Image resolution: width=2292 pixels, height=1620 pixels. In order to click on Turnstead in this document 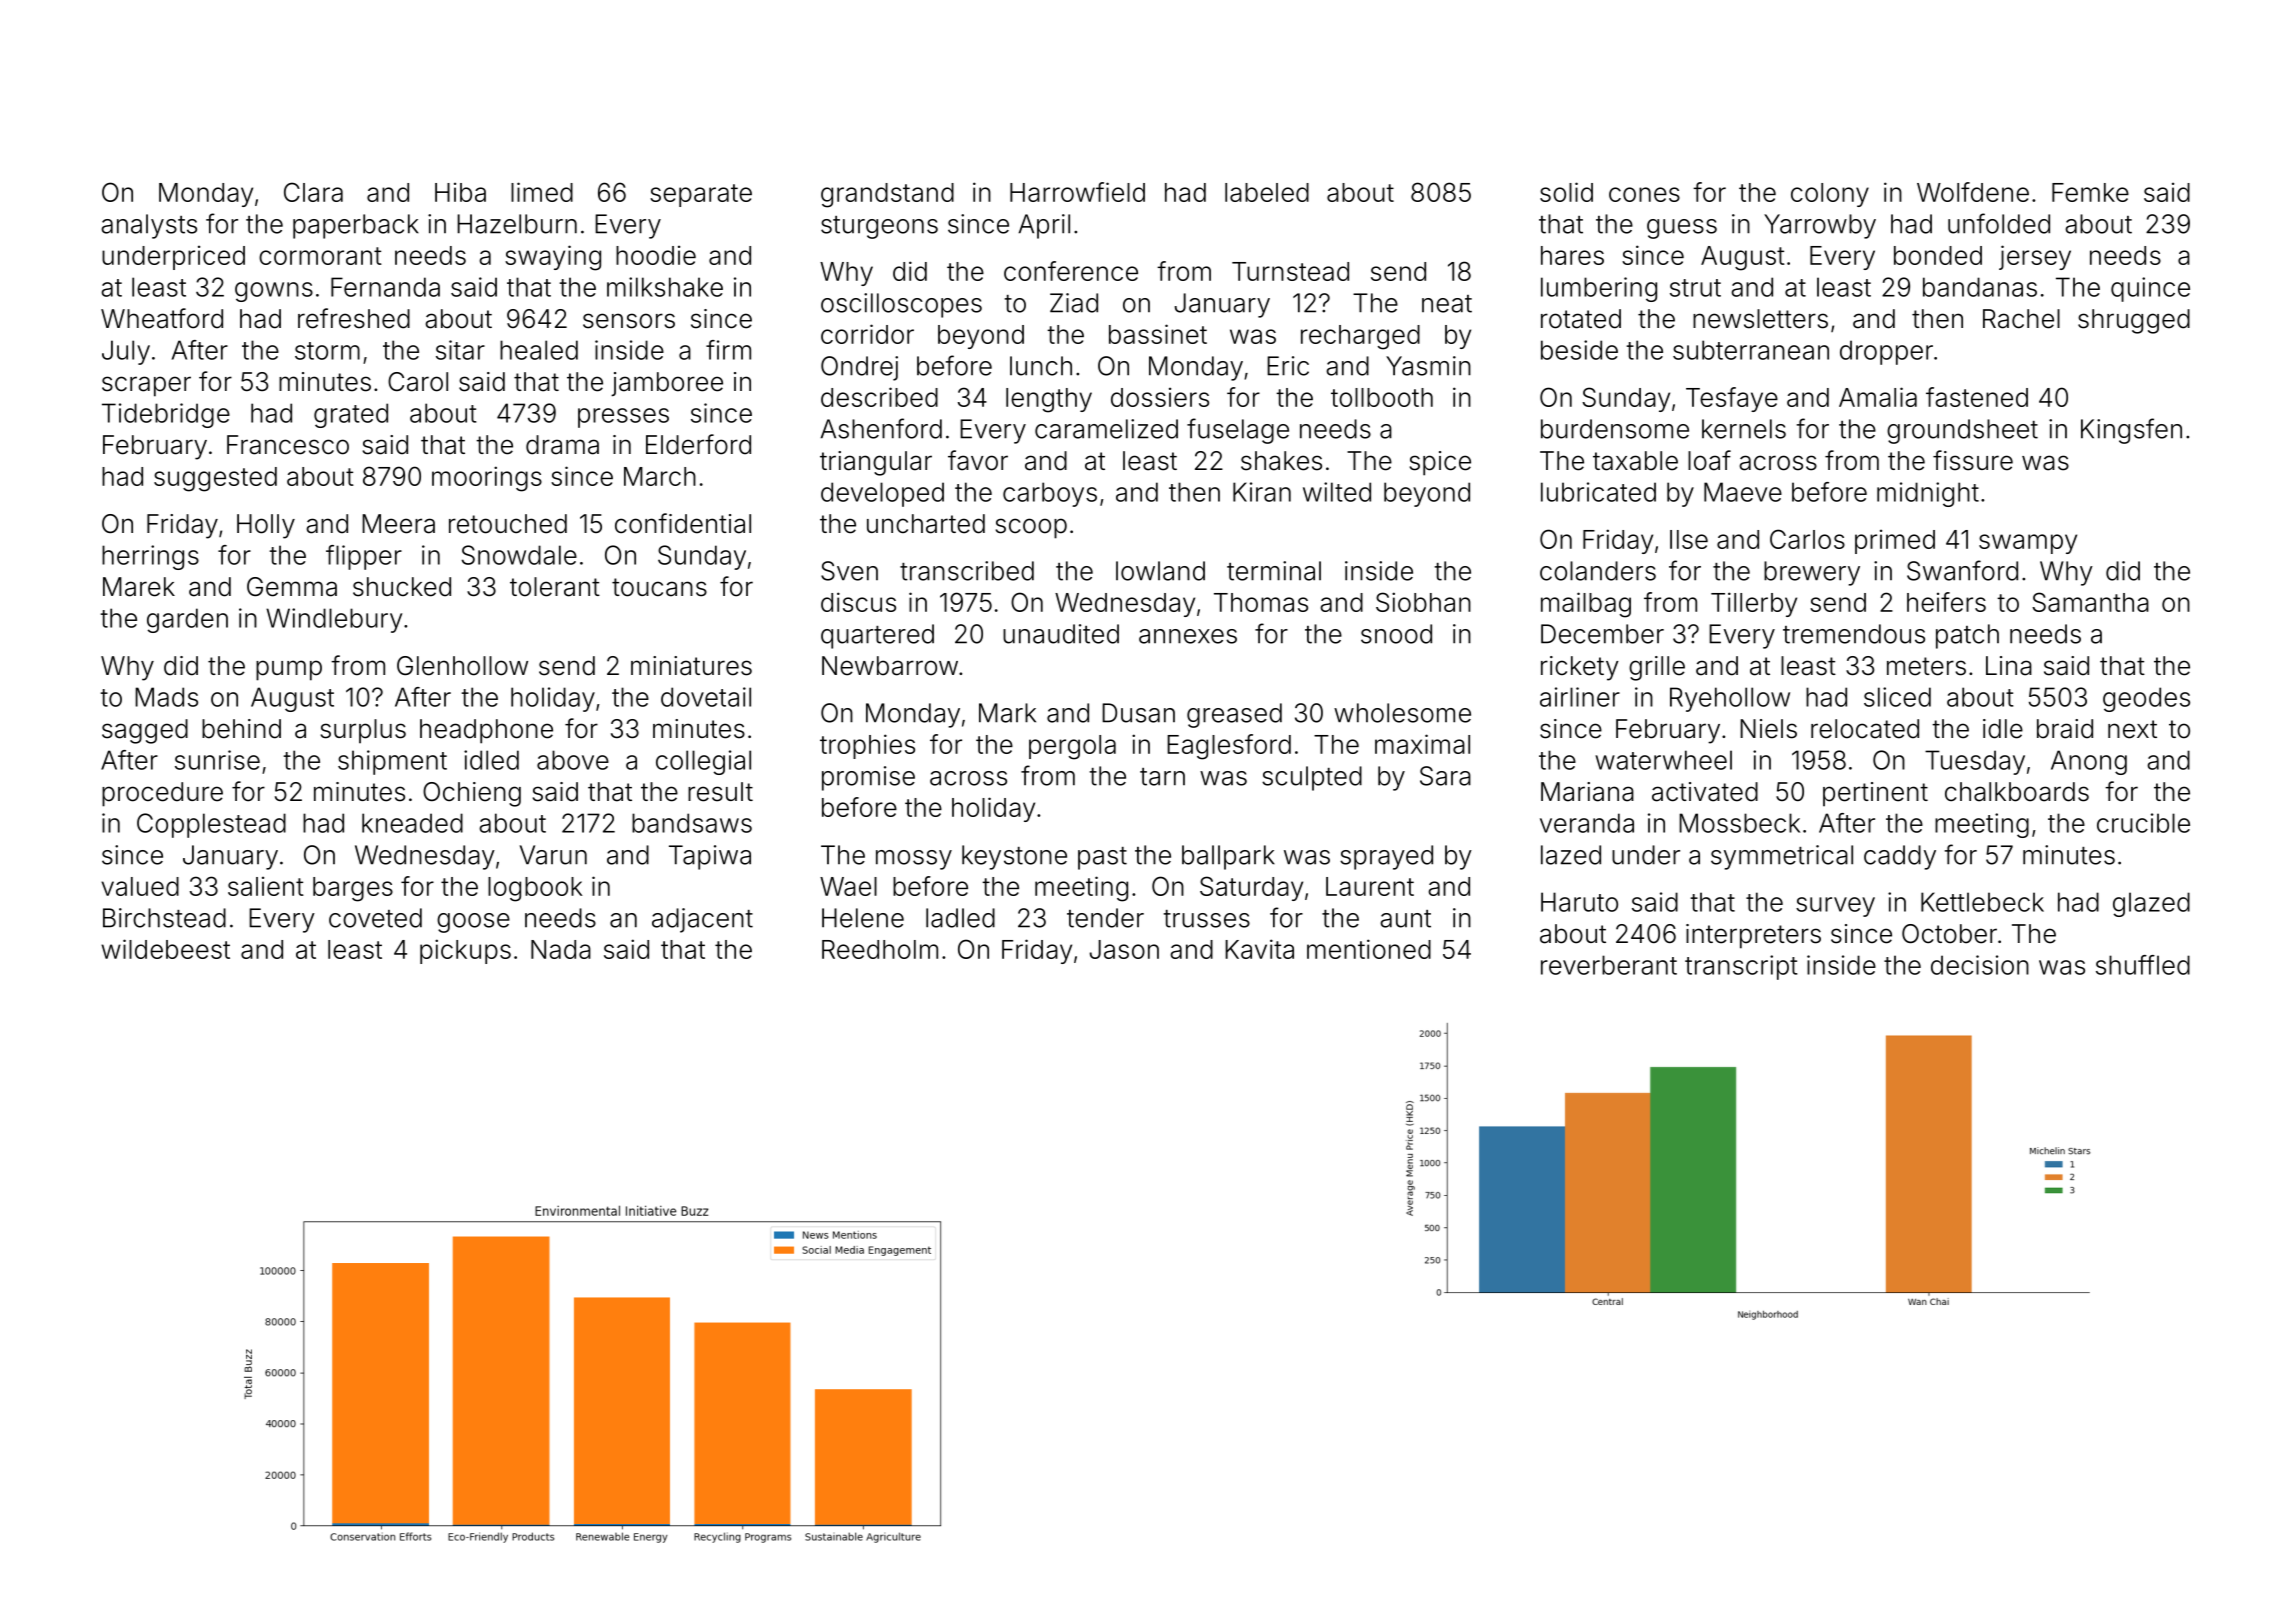, I will do `click(1290, 271)`.
